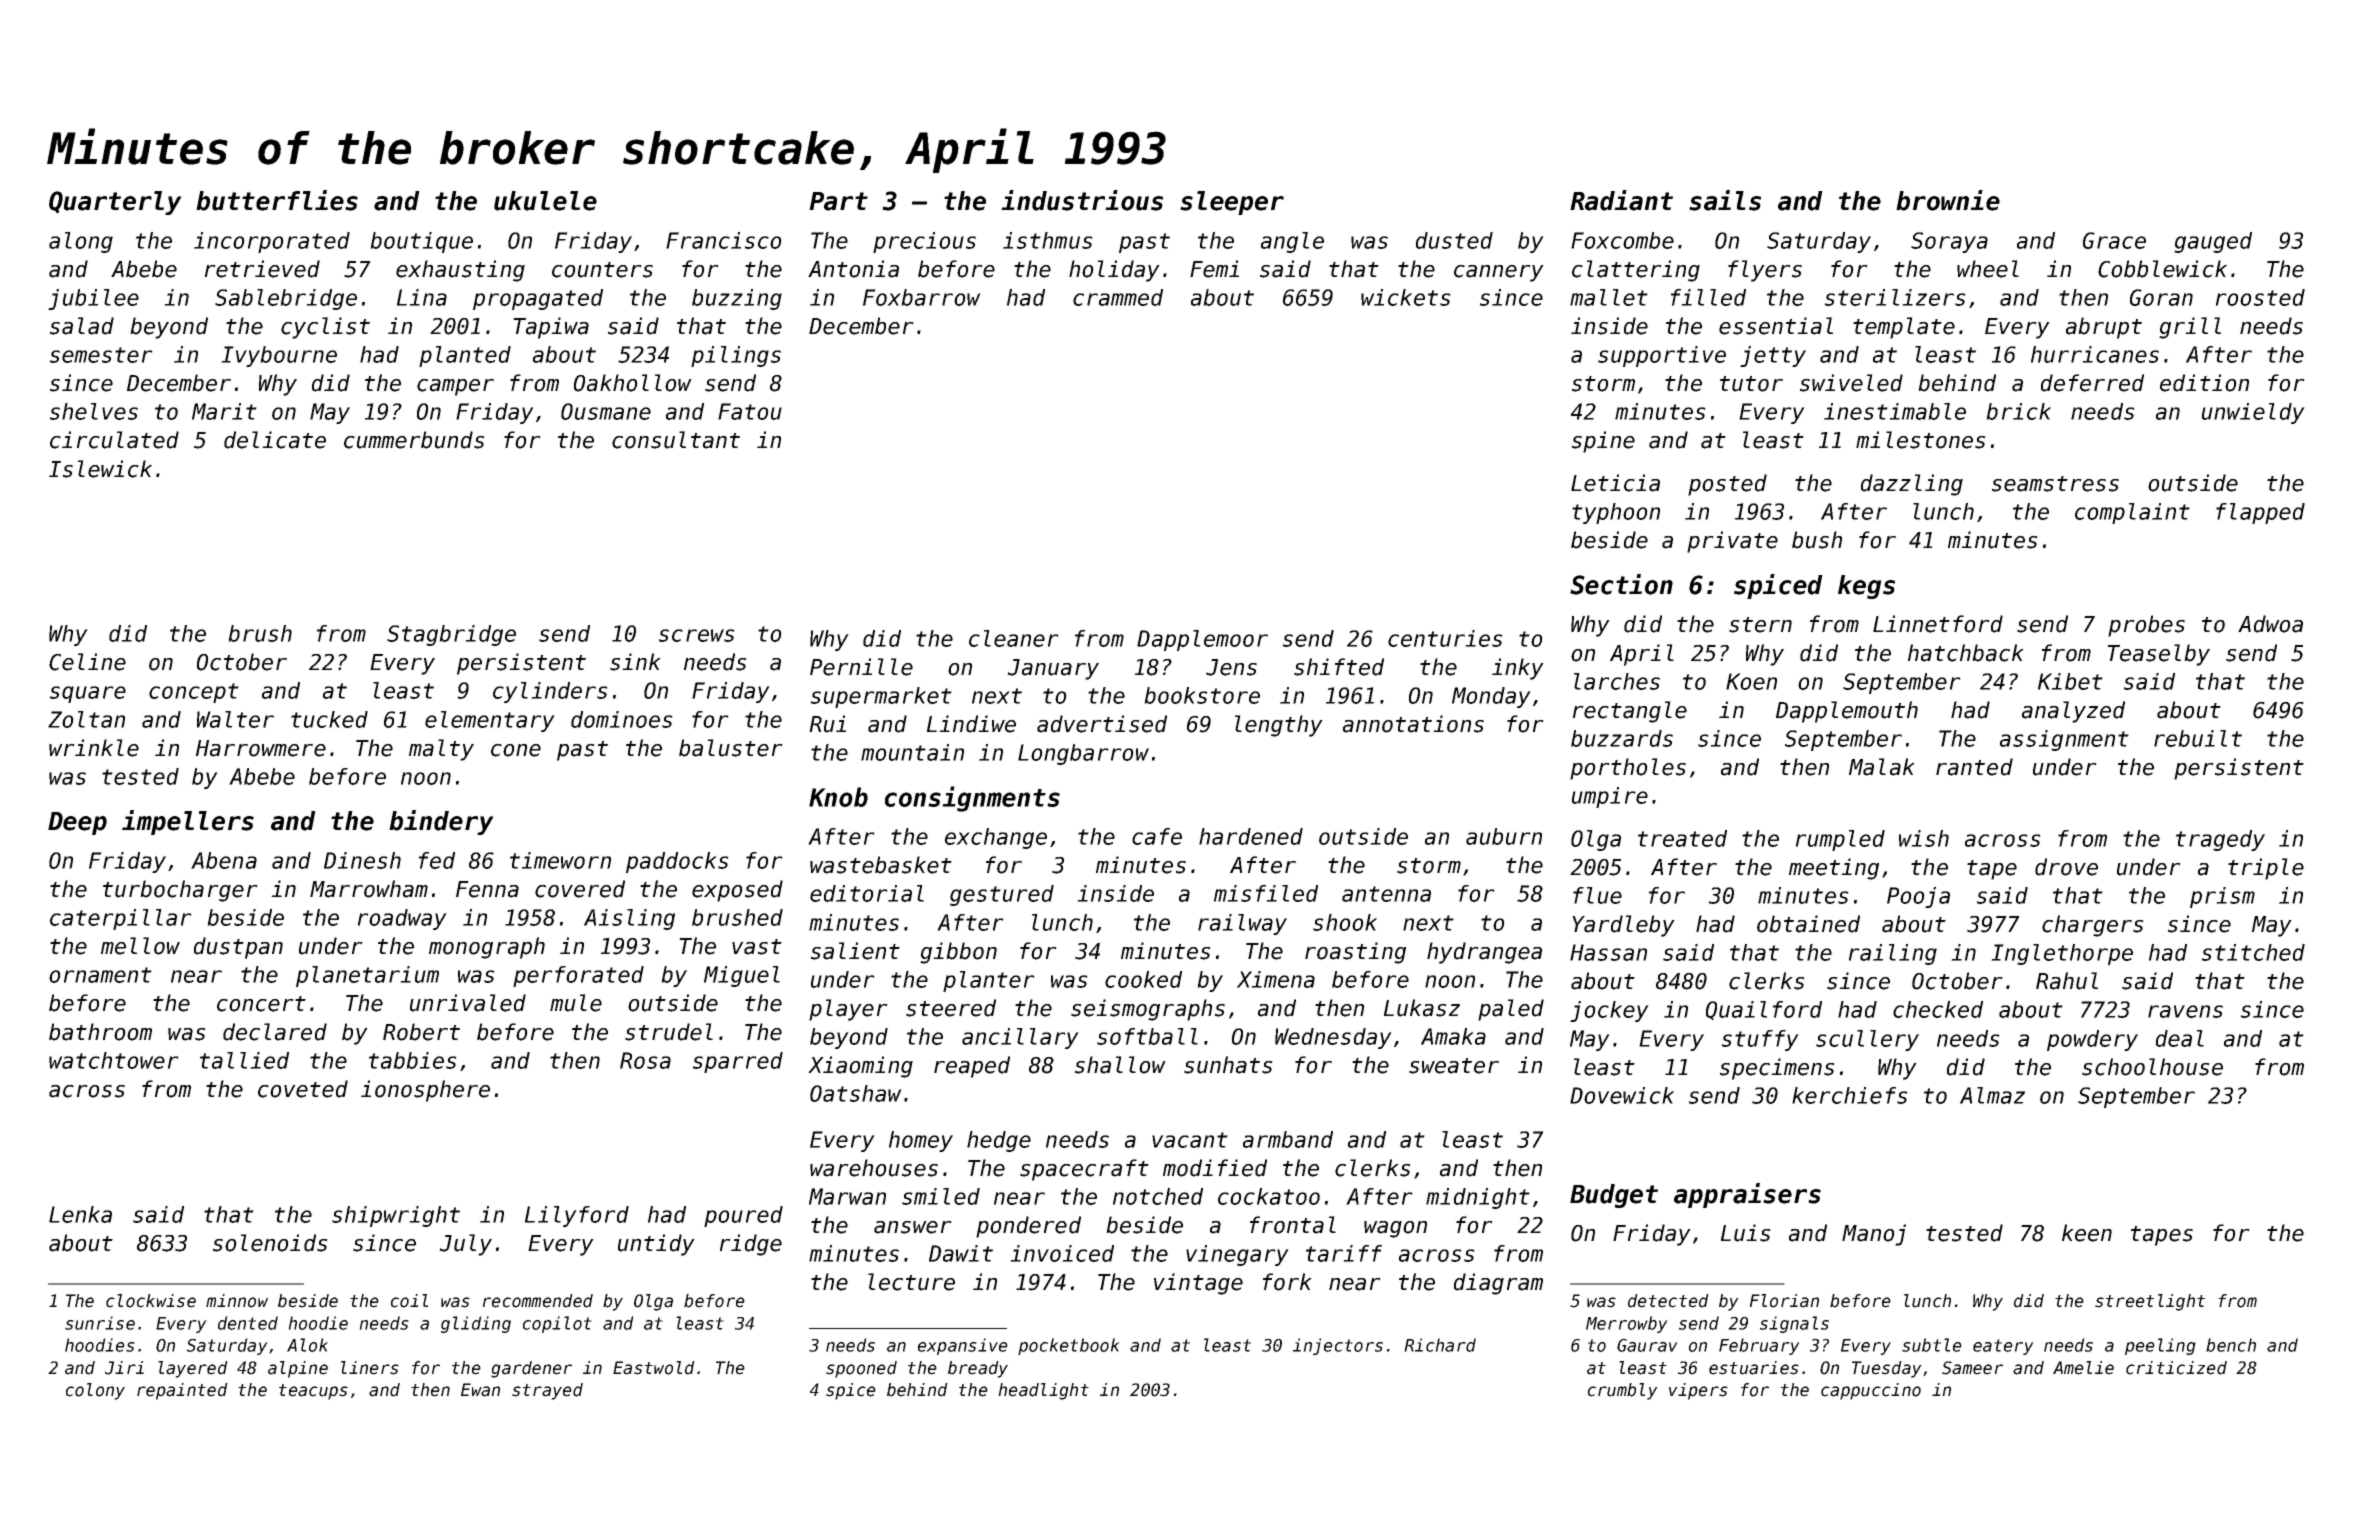 The image size is (2353, 1523). I want to click on Marrowham, so click(369, 889).
